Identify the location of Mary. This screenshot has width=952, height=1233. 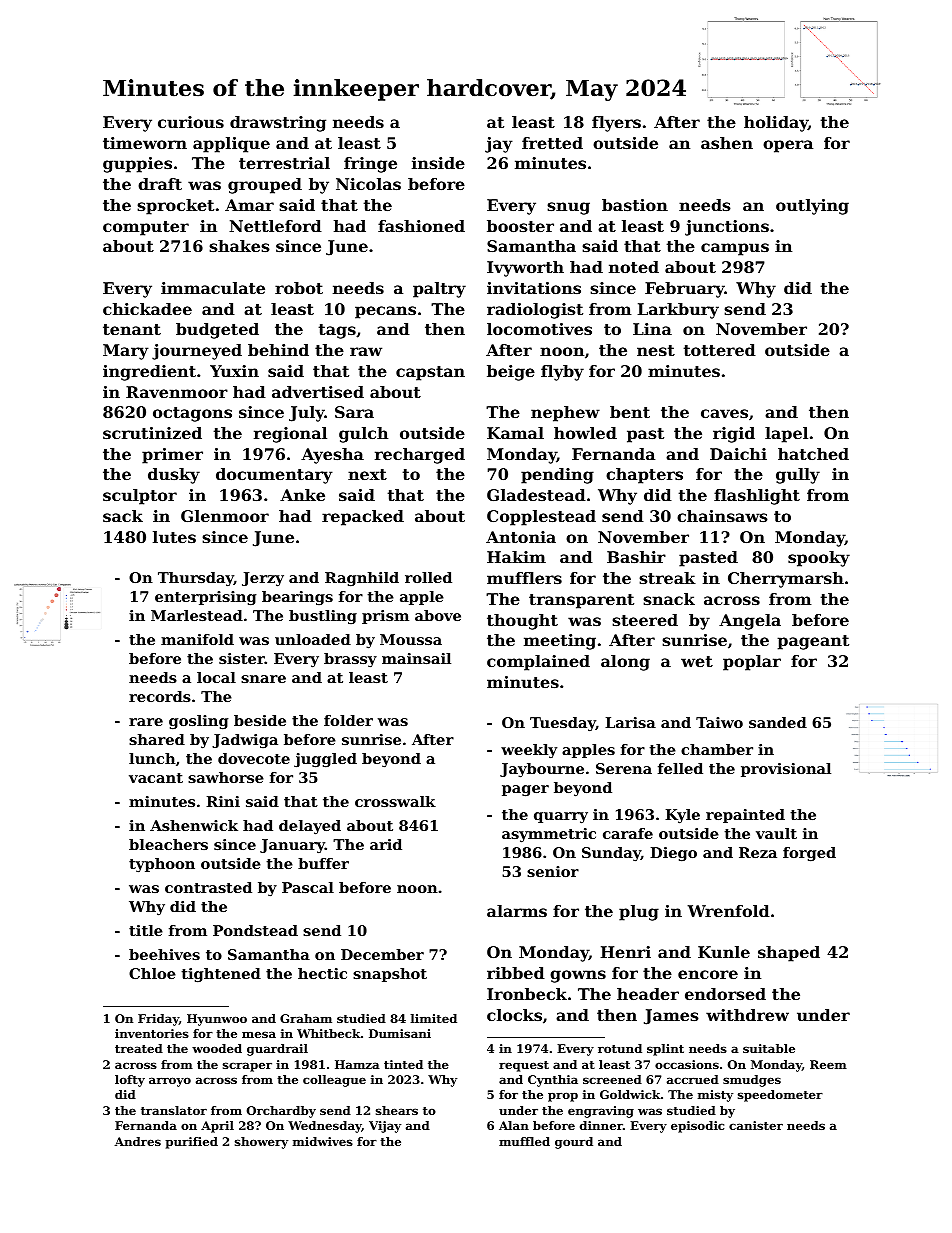
(126, 352).
